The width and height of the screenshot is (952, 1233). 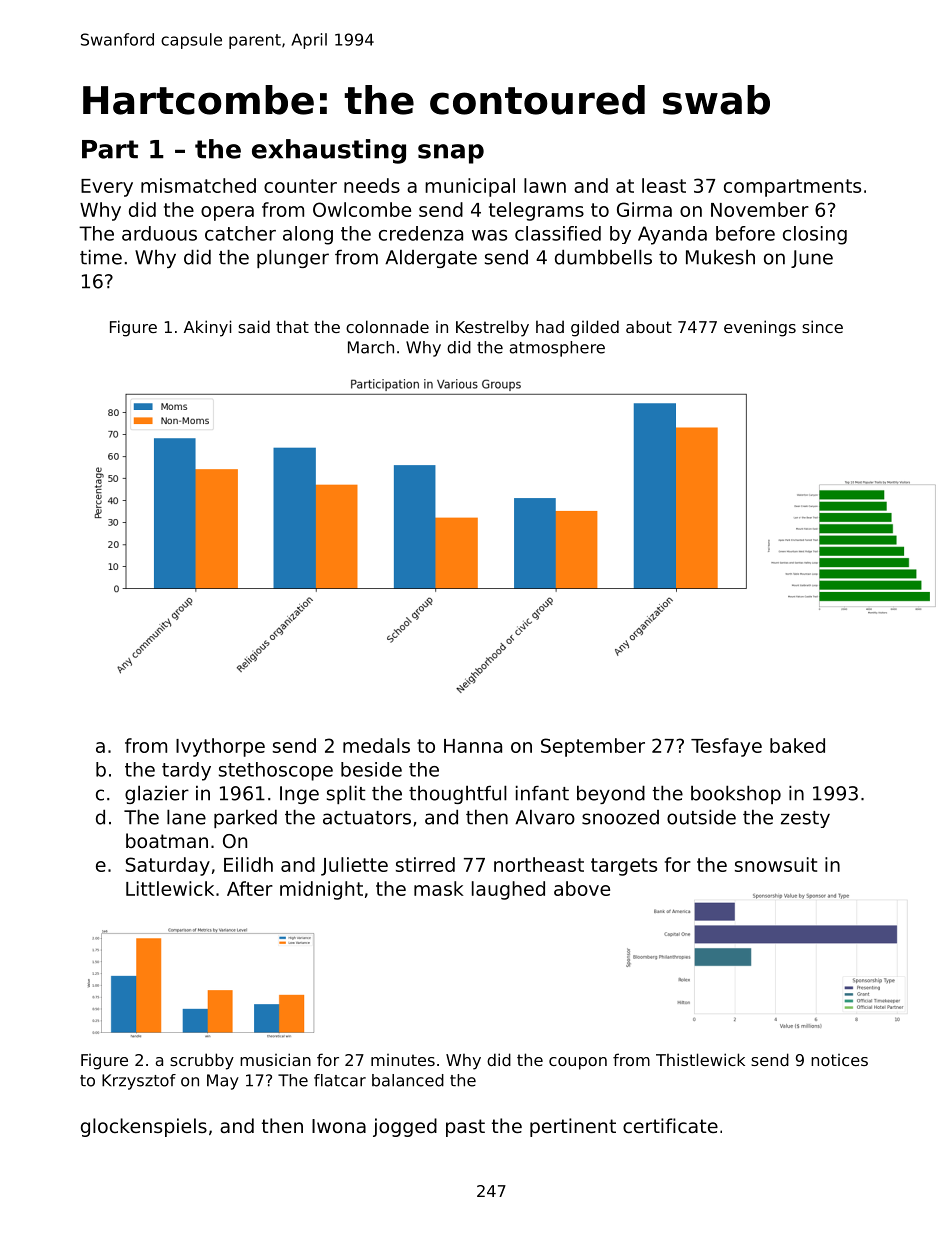 What do you see at coordinates (207, 328) in the screenshot?
I see `Akinyi` at bounding box center [207, 328].
